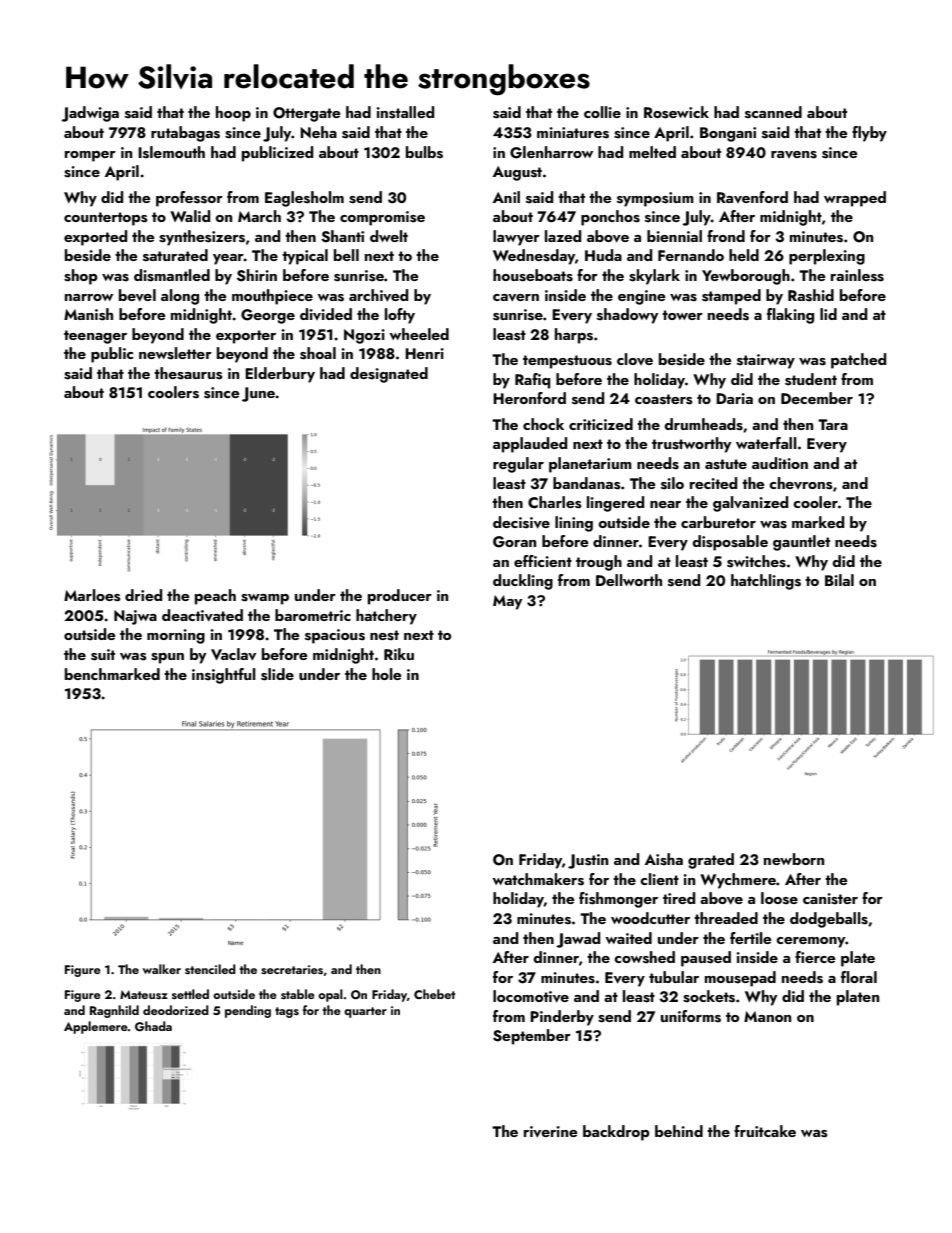  I want to click on newborn, so click(794, 859).
